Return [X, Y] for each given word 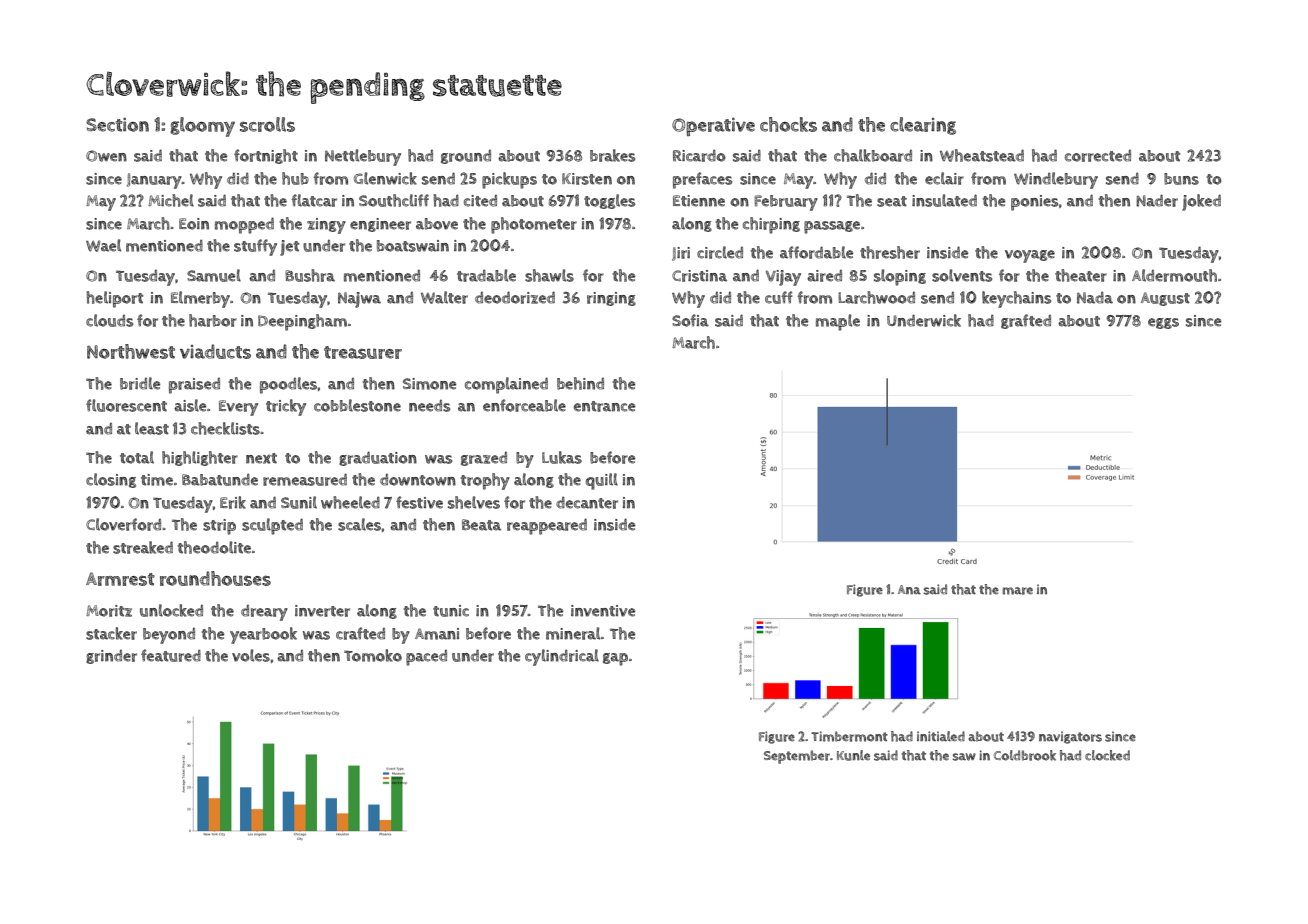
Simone [429, 384]
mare [1017, 591]
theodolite [214, 547]
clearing [923, 126]
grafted [1026, 321]
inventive [603, 611]
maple [838, 322]
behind [580, 383]
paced [426, 658]
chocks [788, 124]
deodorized [515, 297]
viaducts [215, 351]
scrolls [267, 124]
